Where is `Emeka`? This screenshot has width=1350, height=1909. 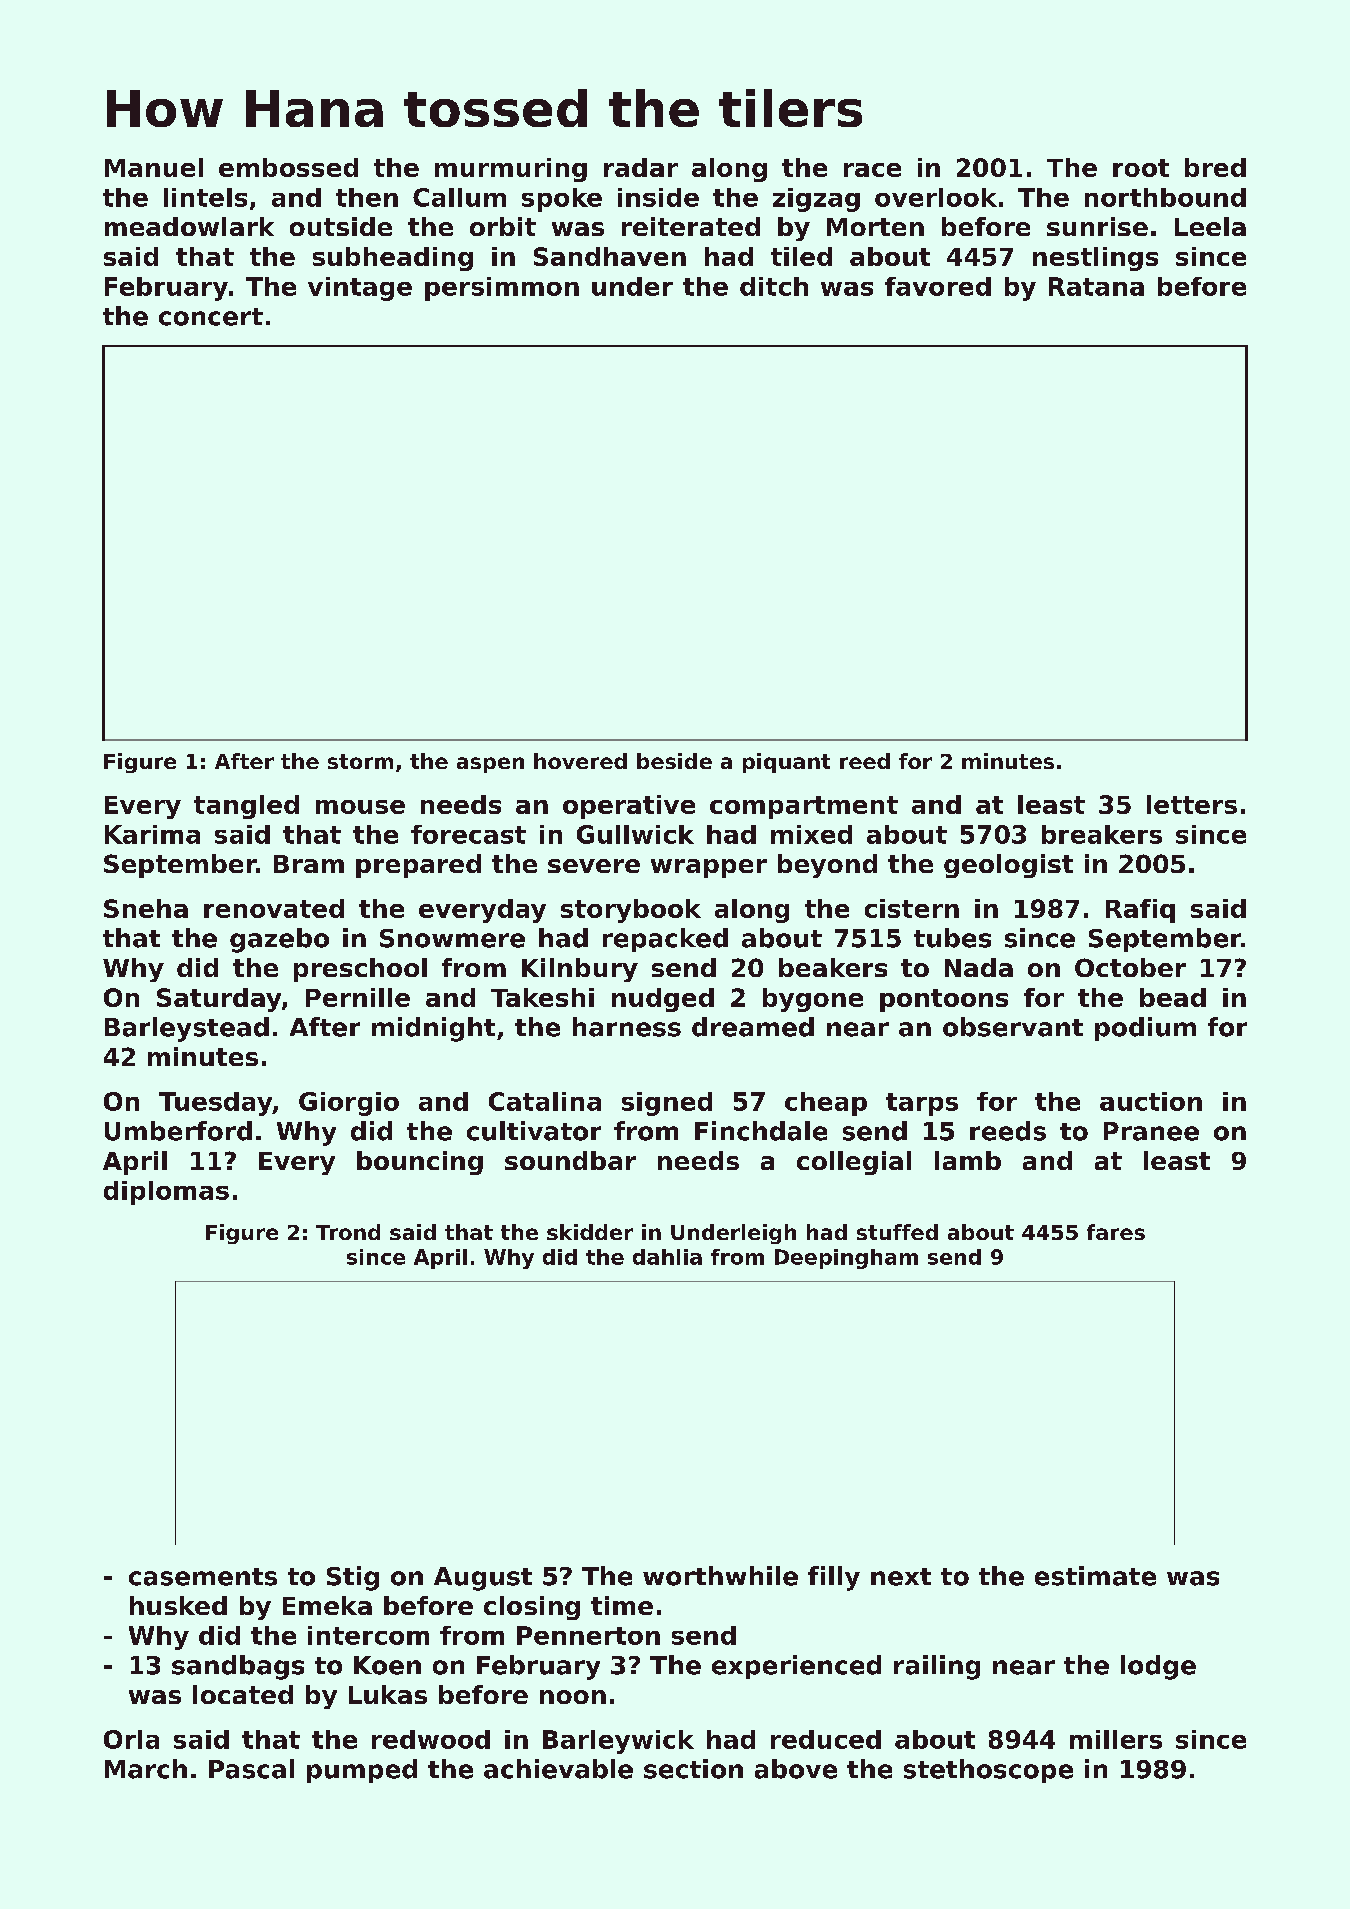
Emeka is located at coordinates (327, 1605).
